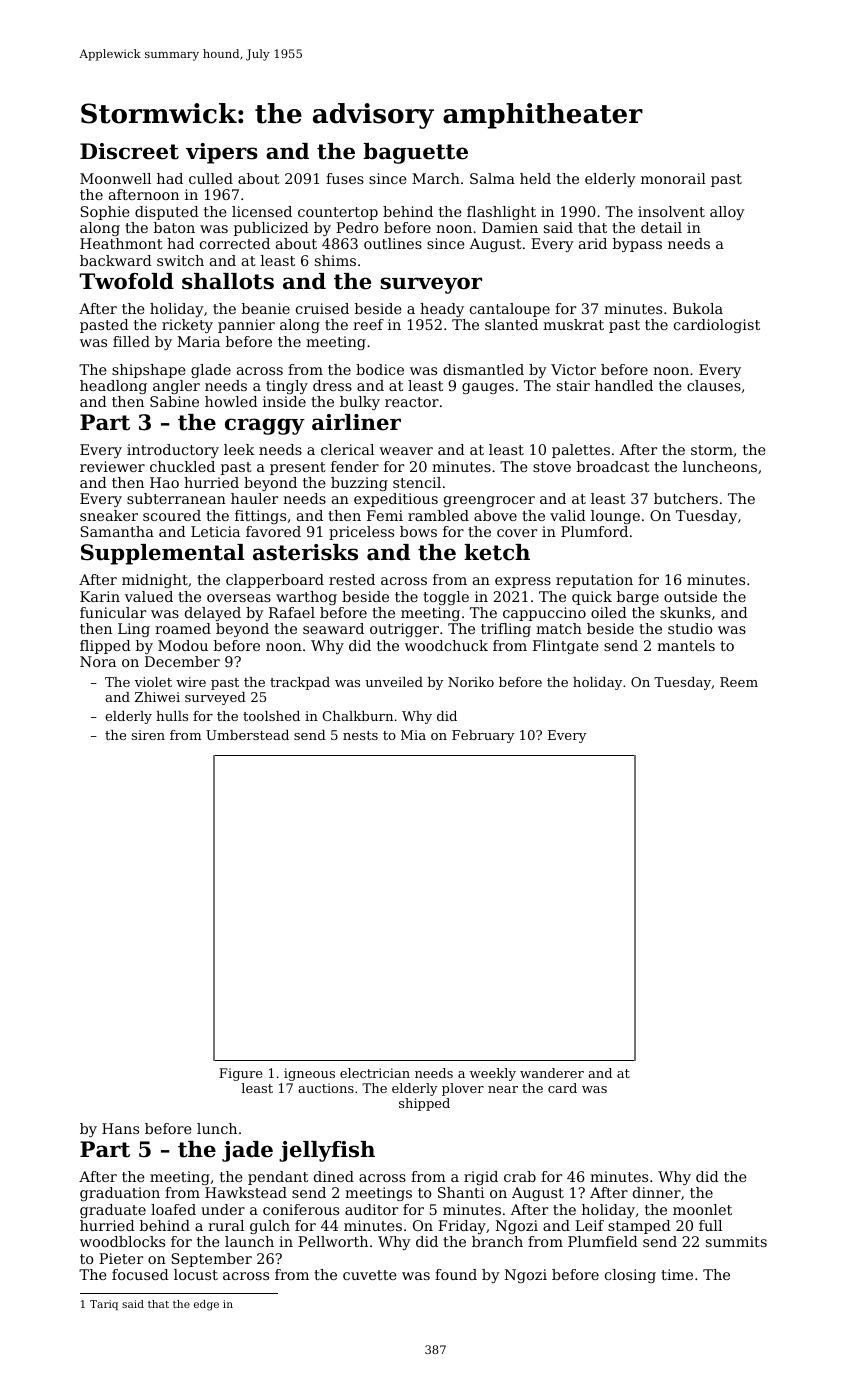  What do you see at coordinates (113, 1211) in the image?
I see `graduate` at bounding box center [113, 1211].
